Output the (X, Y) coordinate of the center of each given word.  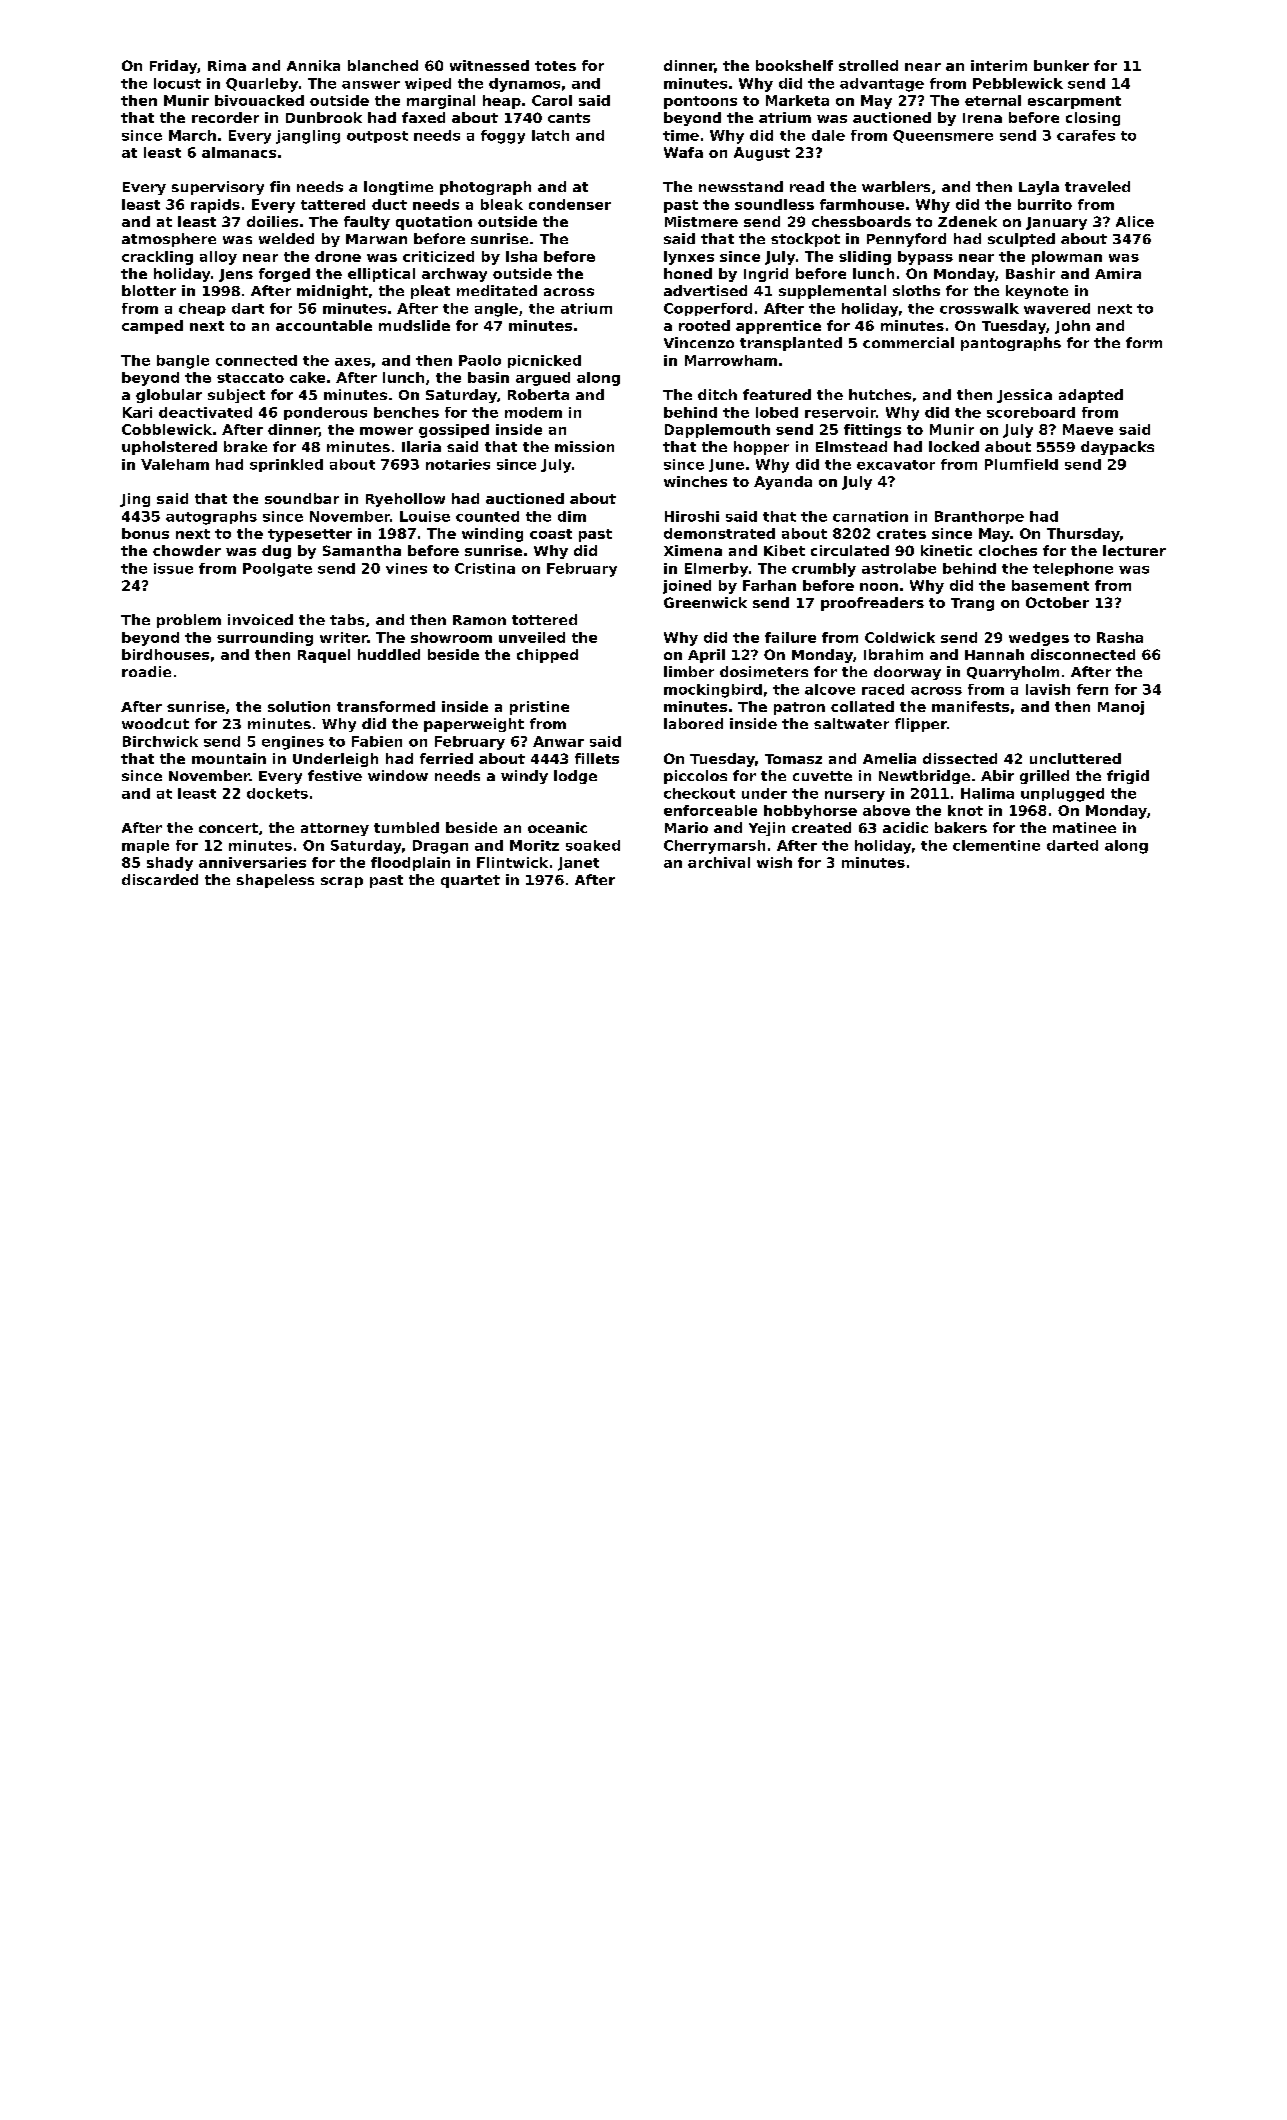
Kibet (784, 550)
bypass (925, 258)
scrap (342, 882)
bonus (145, 533)
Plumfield (1021, 464)
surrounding (265, 639)
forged (284, 275)
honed (688, 273)
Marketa (797, 100)
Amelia (889, 758)
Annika (313, 65)
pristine (539, 708)
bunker (1061, 65)
